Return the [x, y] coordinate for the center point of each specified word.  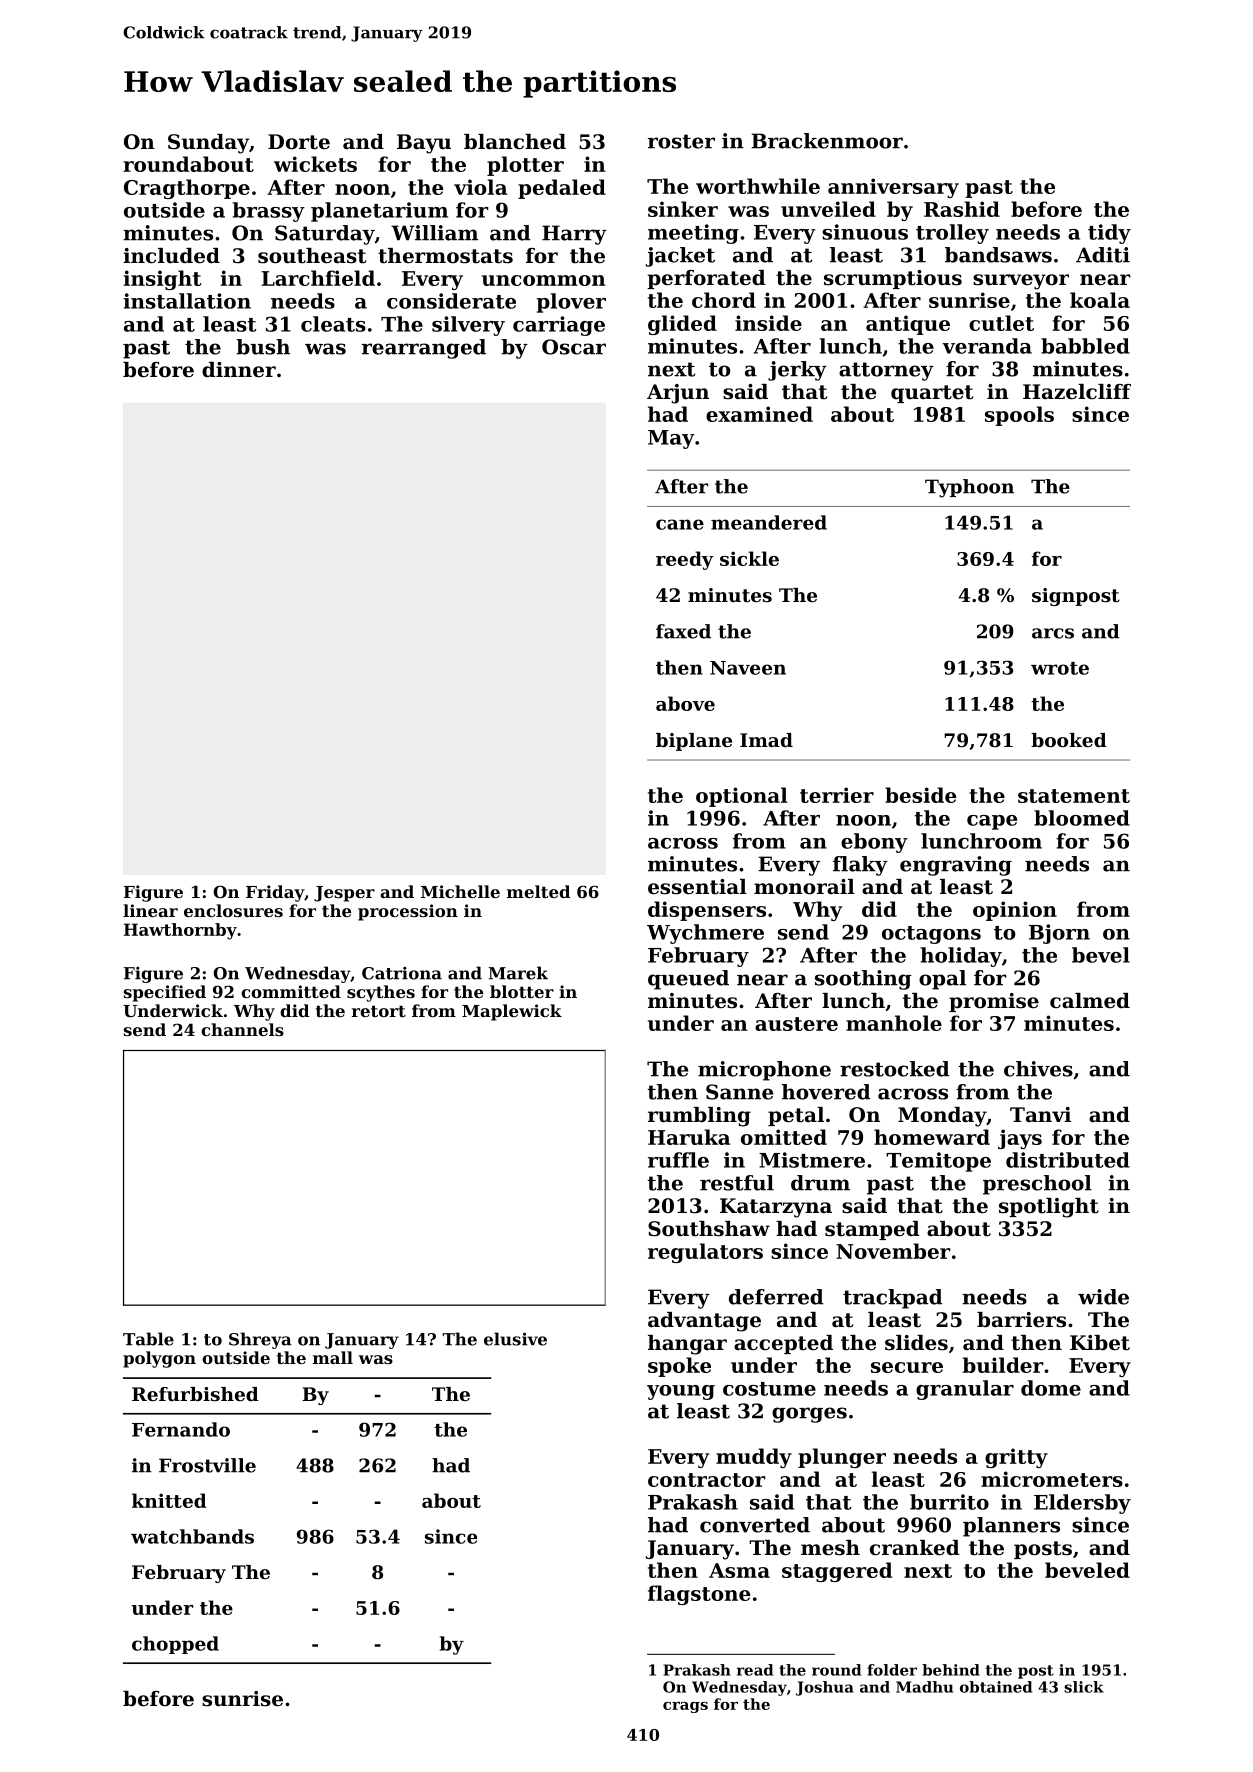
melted [538, 891]
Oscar [574, 347]
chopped [175, 1645]
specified [165, 993]
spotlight [1049, 1208]
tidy [1109, 234]
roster [681, 141]
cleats [333, 324]
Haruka [689, 1137]
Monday [942, 1117]
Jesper [344, 894]
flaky [860, 866]
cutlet [1001, 323]
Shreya [260, 1340]
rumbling [699, 1117]
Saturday [325, 235]
